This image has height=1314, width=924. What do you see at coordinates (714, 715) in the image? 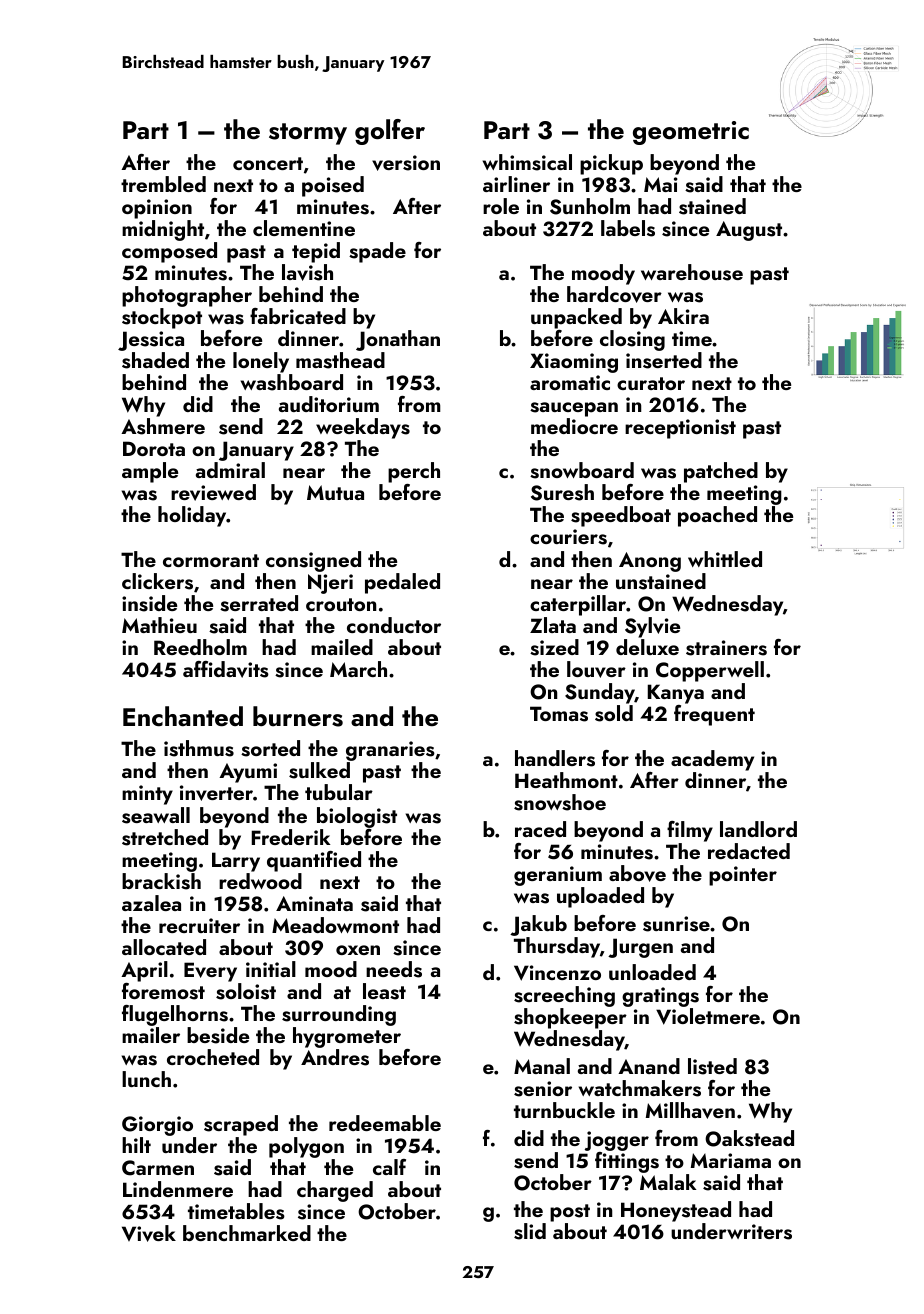
I see `frequent` at bounding box center [714, 715].
